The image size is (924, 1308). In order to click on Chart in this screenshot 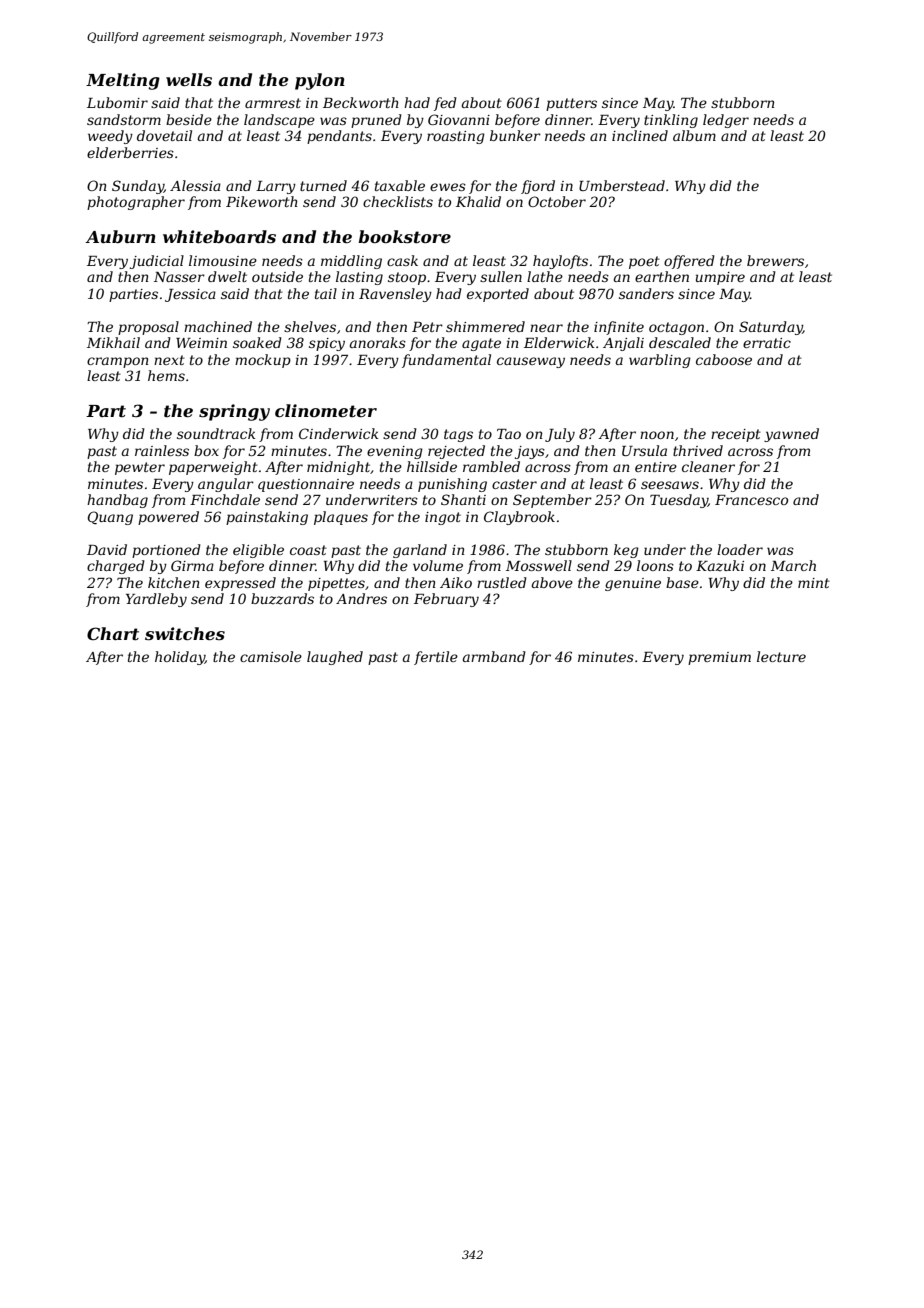, I will do `click(113, 633)`.
